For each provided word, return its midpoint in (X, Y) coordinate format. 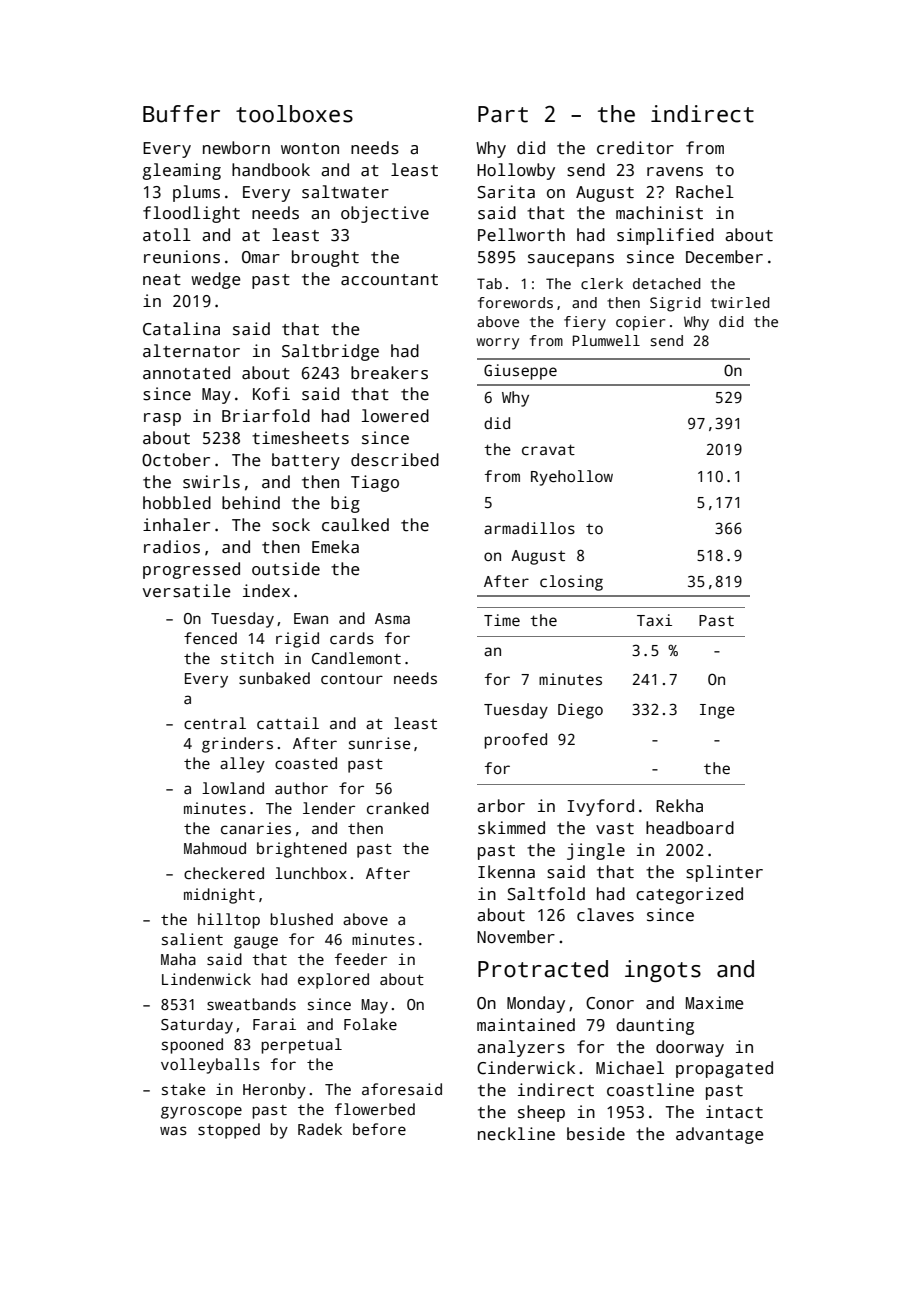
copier (641, 323)
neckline (516, 1134)
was (173, 1130)
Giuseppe (520, 372)
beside (596, 1134)
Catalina (181, 329)
